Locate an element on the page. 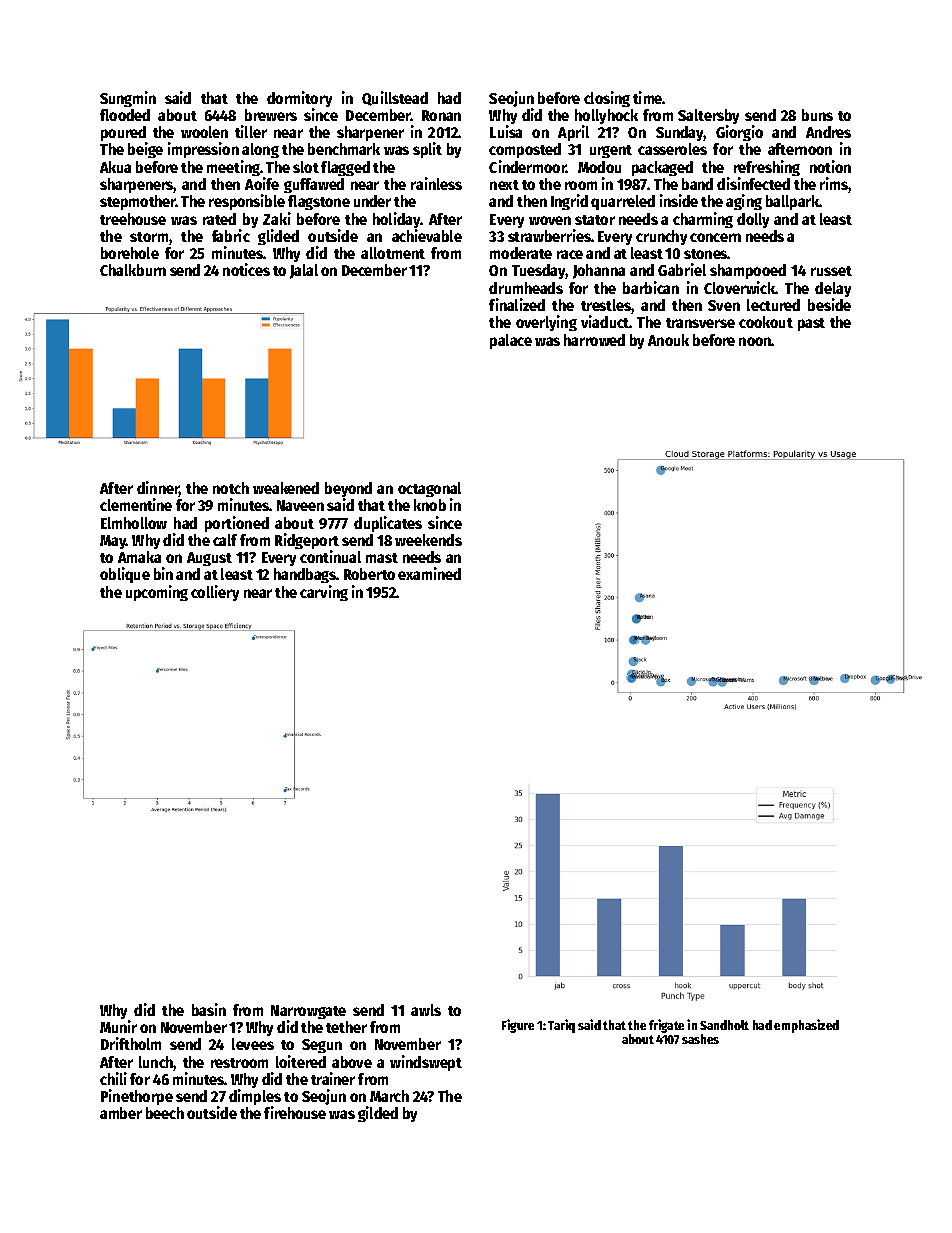 Image resolution: width=952 pixels, height=1233 pixels. allotment is located at coordinates (393, 253).
